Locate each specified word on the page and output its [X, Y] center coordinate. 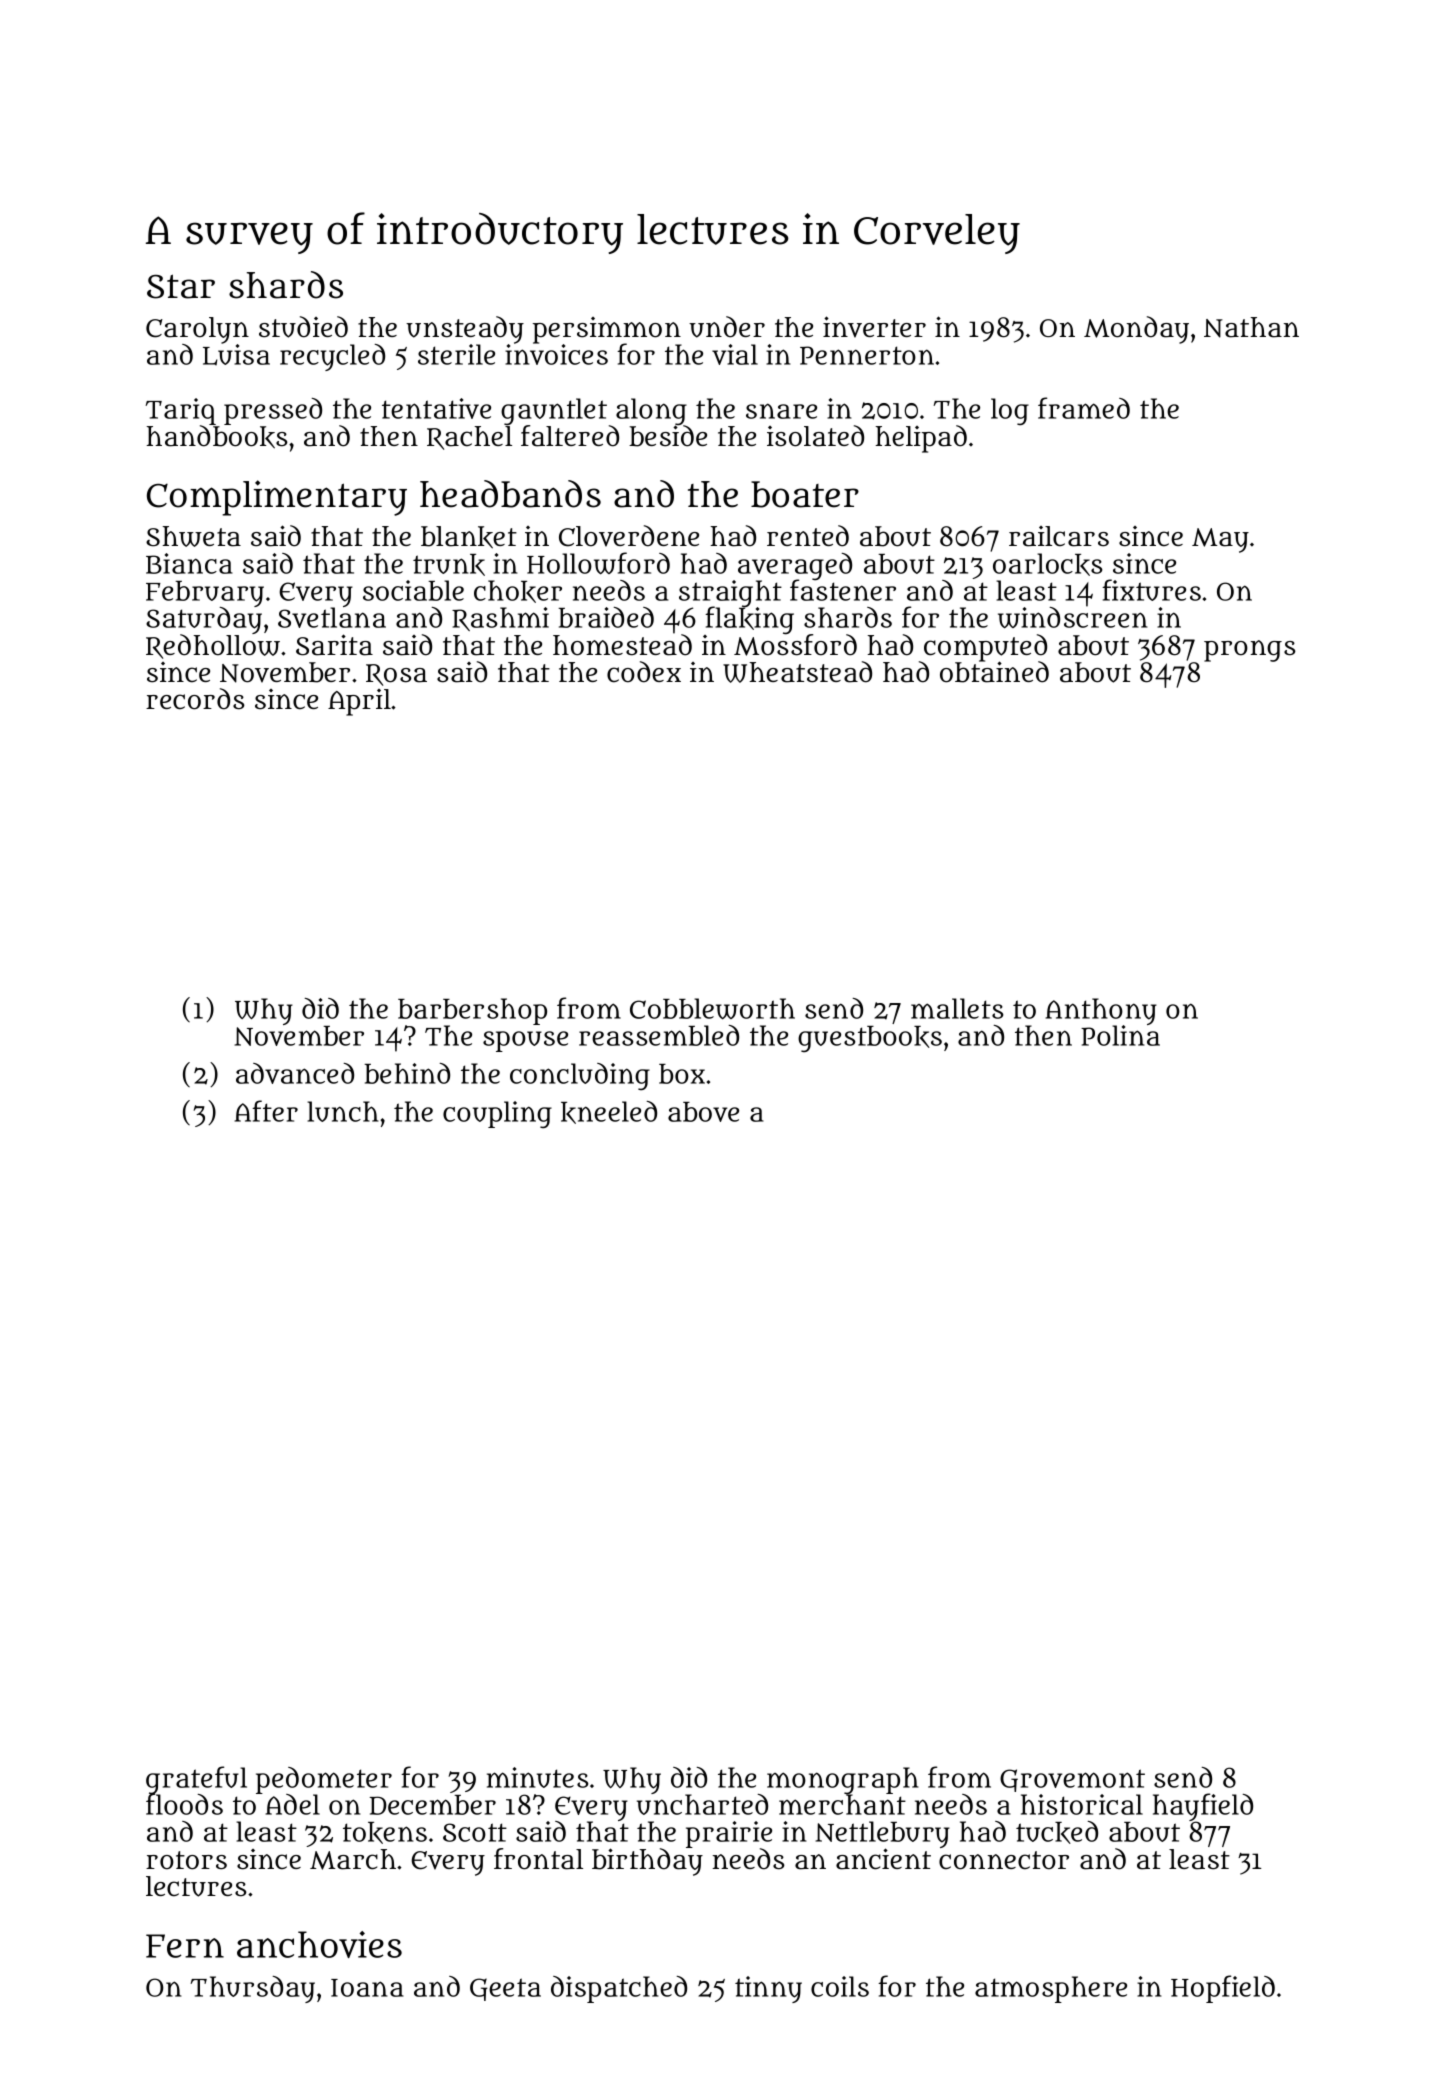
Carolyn [197, 330]
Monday [1136, 330]
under [727, 327]
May [1220, 540]
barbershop [472, 1011]
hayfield [1203, 1807]
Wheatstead [797, 672]
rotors [186, 1860]
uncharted [702, 1804]
